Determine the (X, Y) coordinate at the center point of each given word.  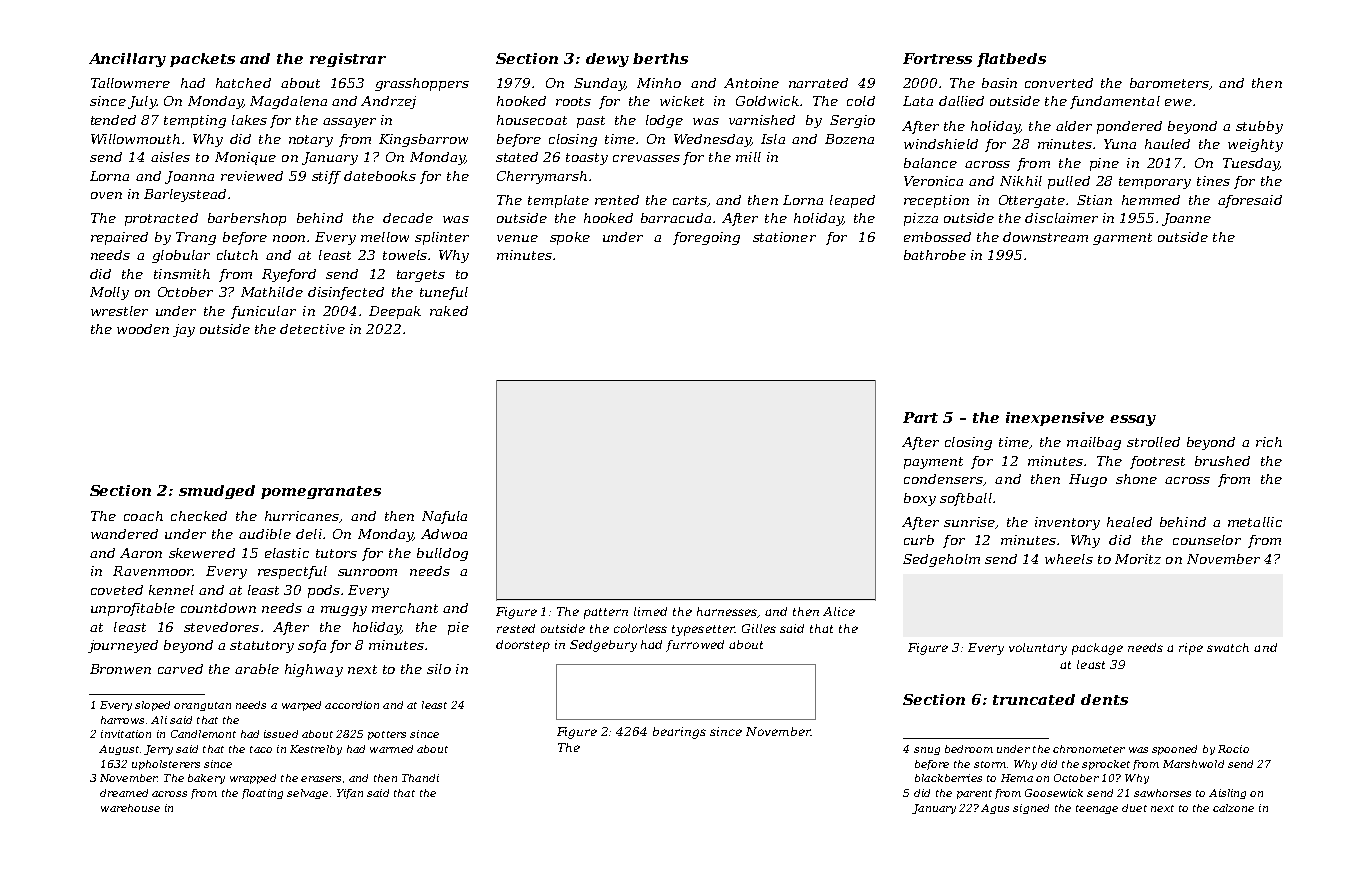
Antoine (751, 83)
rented (617, 200)
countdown (218, 608)
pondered (1129, 127)
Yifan (350, 794)
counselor (1207, 540)
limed (650, 611)
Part (920, 417)
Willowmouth (135, 139)
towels (405, 255)
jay (184, 330)
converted (1059, 83)
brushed (1222, 461)
